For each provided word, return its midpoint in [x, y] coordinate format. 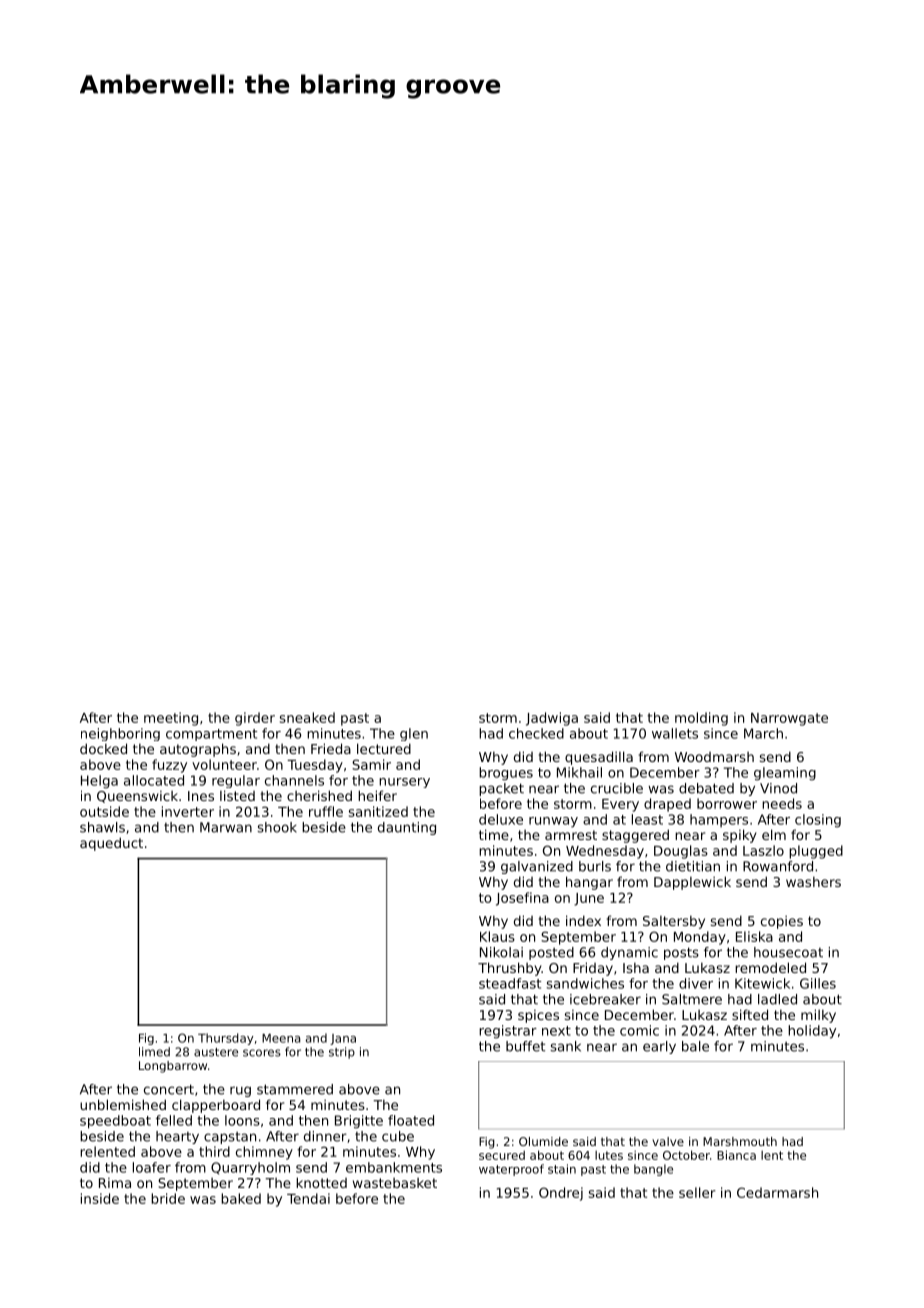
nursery [404, 783]
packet [501, 789]
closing [818, 821]
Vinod [778, 788]
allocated [154, 780]
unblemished [123, 1104]
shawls [102, 827]
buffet [525, 1046]
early [659, 1047]
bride [168, 1198]
